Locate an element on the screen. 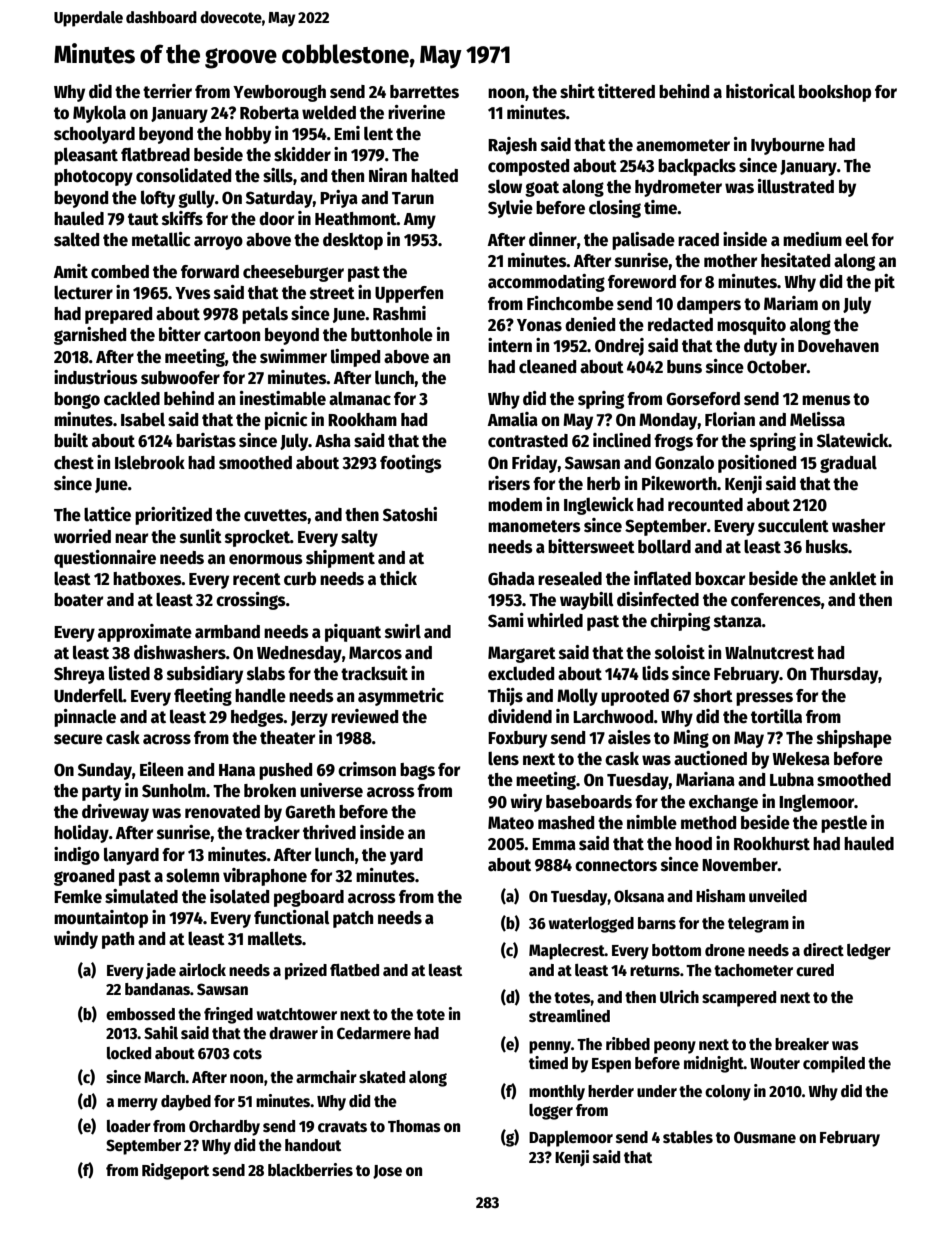  Ivybourne is located at coordinates (788, 146).
